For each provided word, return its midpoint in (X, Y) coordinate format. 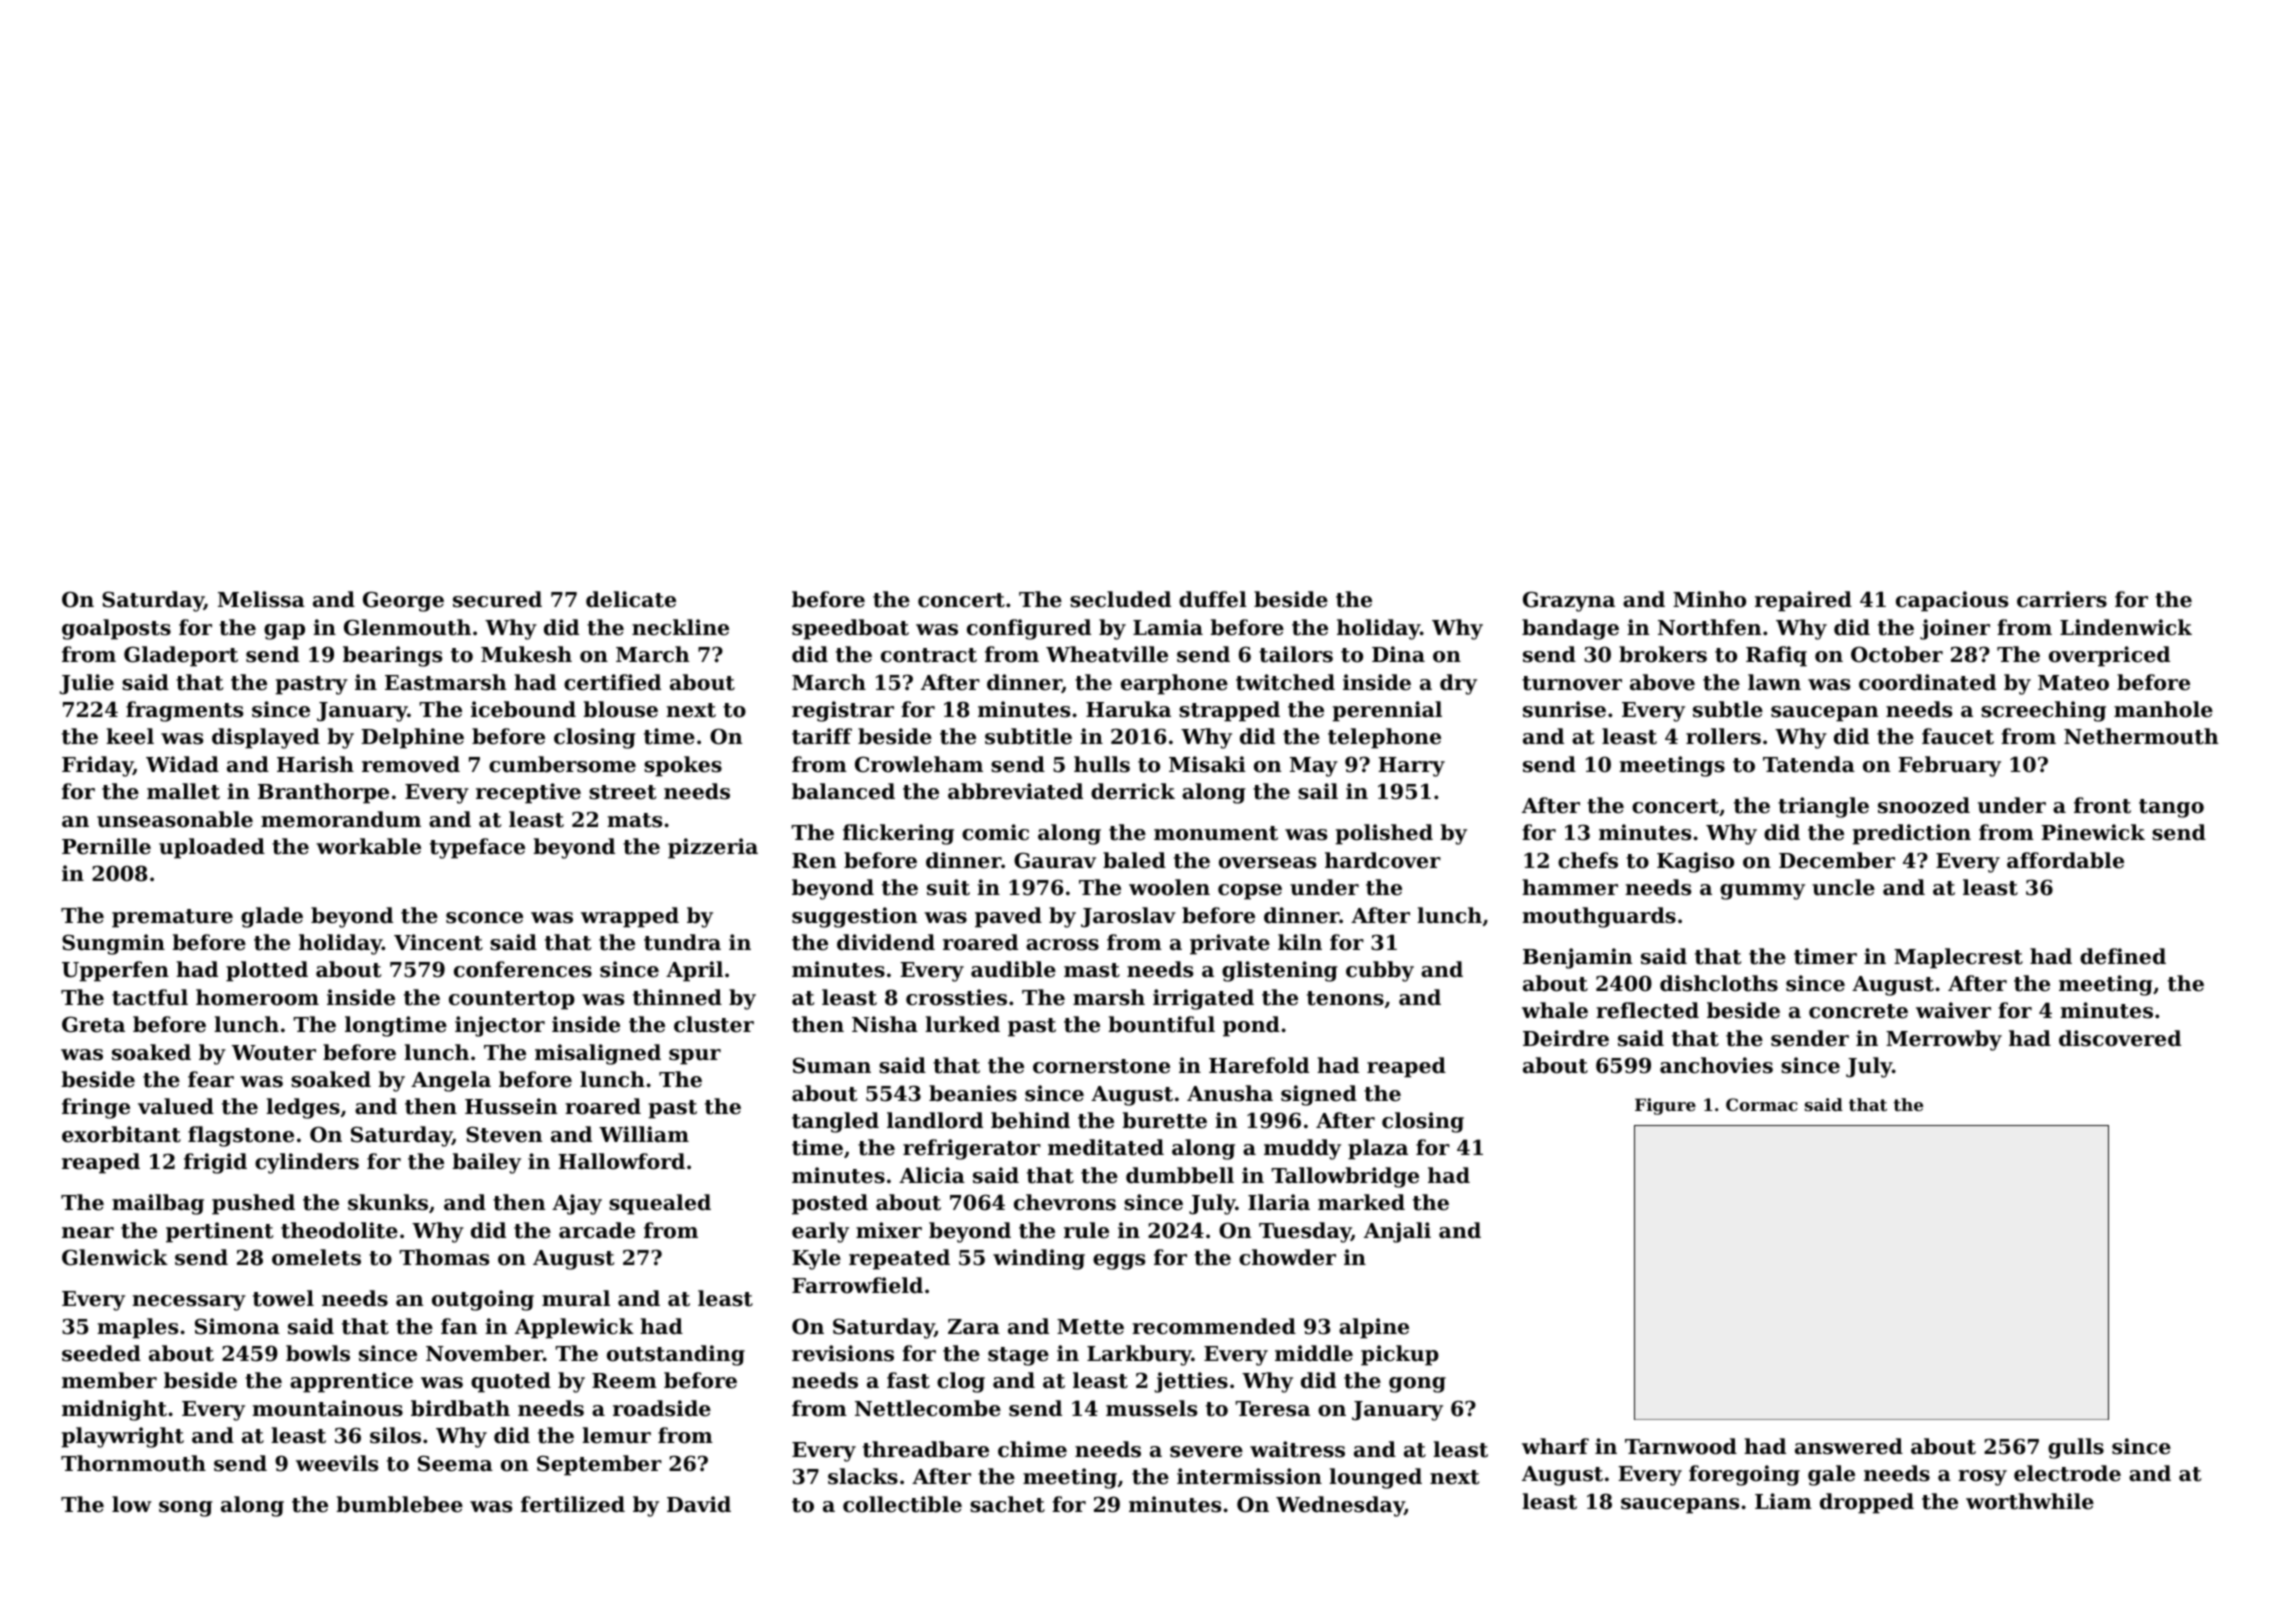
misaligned (598, 1054)
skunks (388, 1202)
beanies (973, 1093)
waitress (1297, 1449)
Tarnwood (1681, 1446)
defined (2123, 956)
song (186, 1509)
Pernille (106, 846)
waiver (1953, 1010)
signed (1319, 1095)
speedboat (850, 629)
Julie (86, 684)
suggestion (855, 917)
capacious (1952, 601)
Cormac (1762, 1104)
